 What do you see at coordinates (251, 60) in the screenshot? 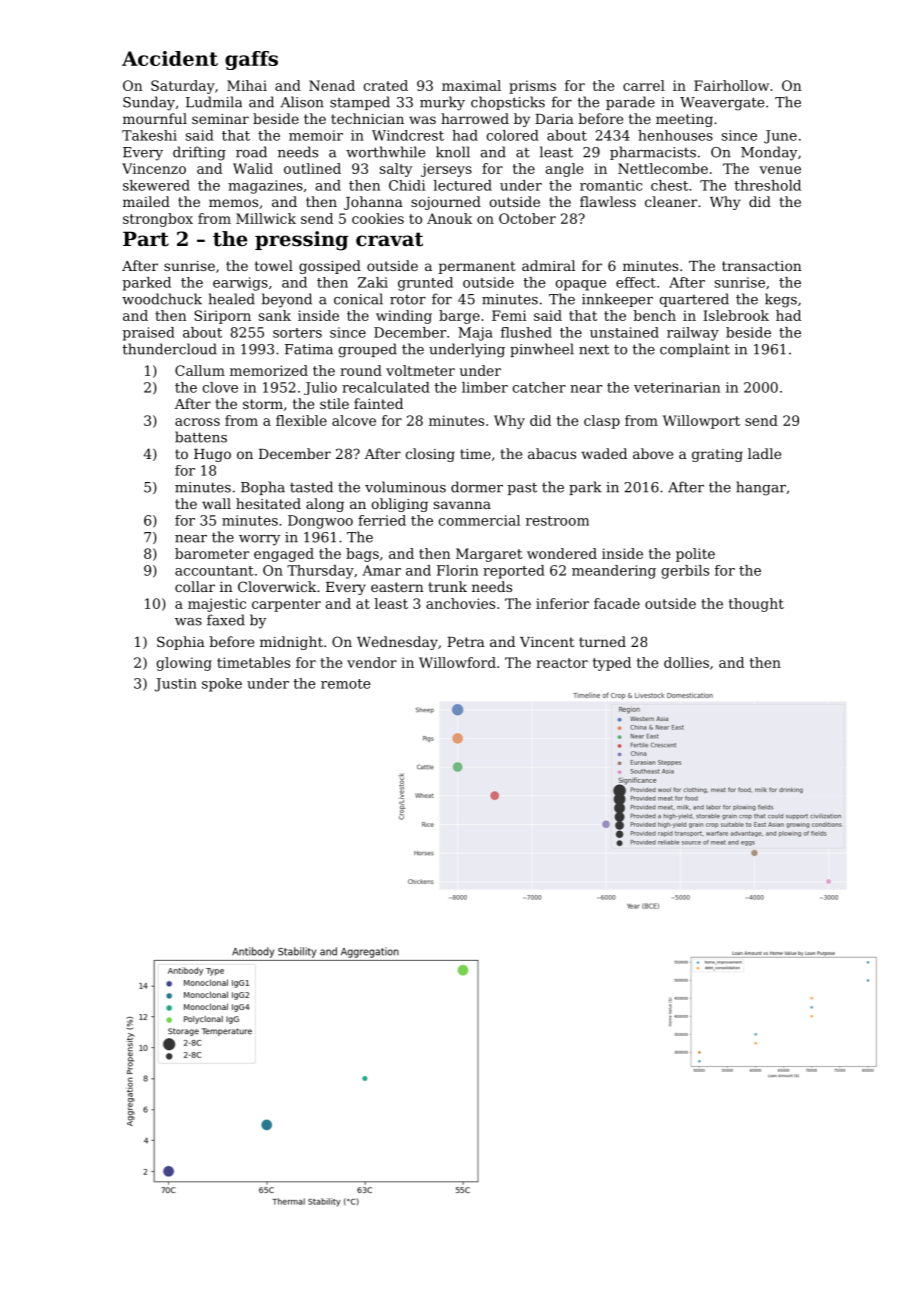
I see `gaffs` at bounding box center [251, 60].
